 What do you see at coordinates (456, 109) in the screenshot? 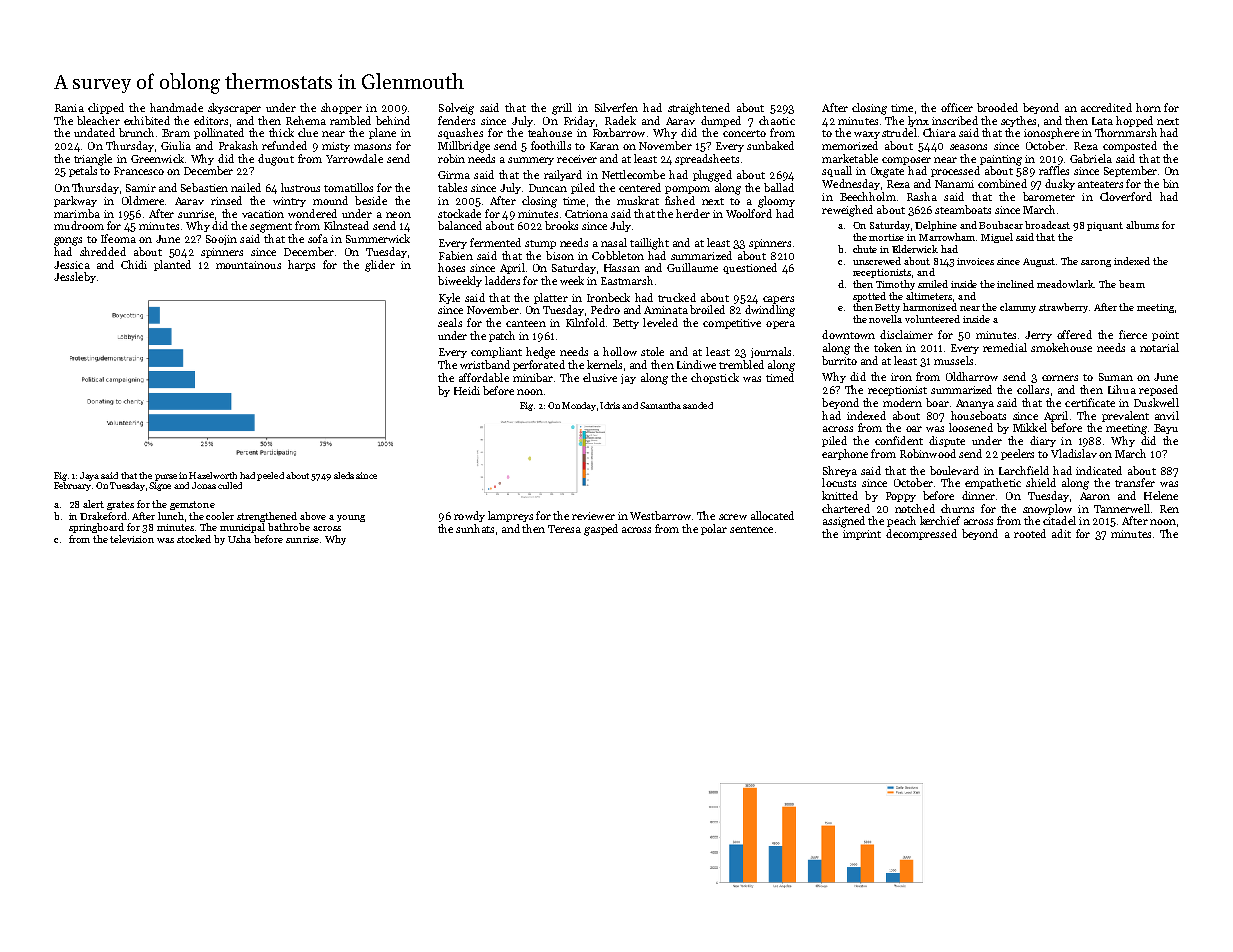
I see `Solveig` at bounding box center [456, 109].
